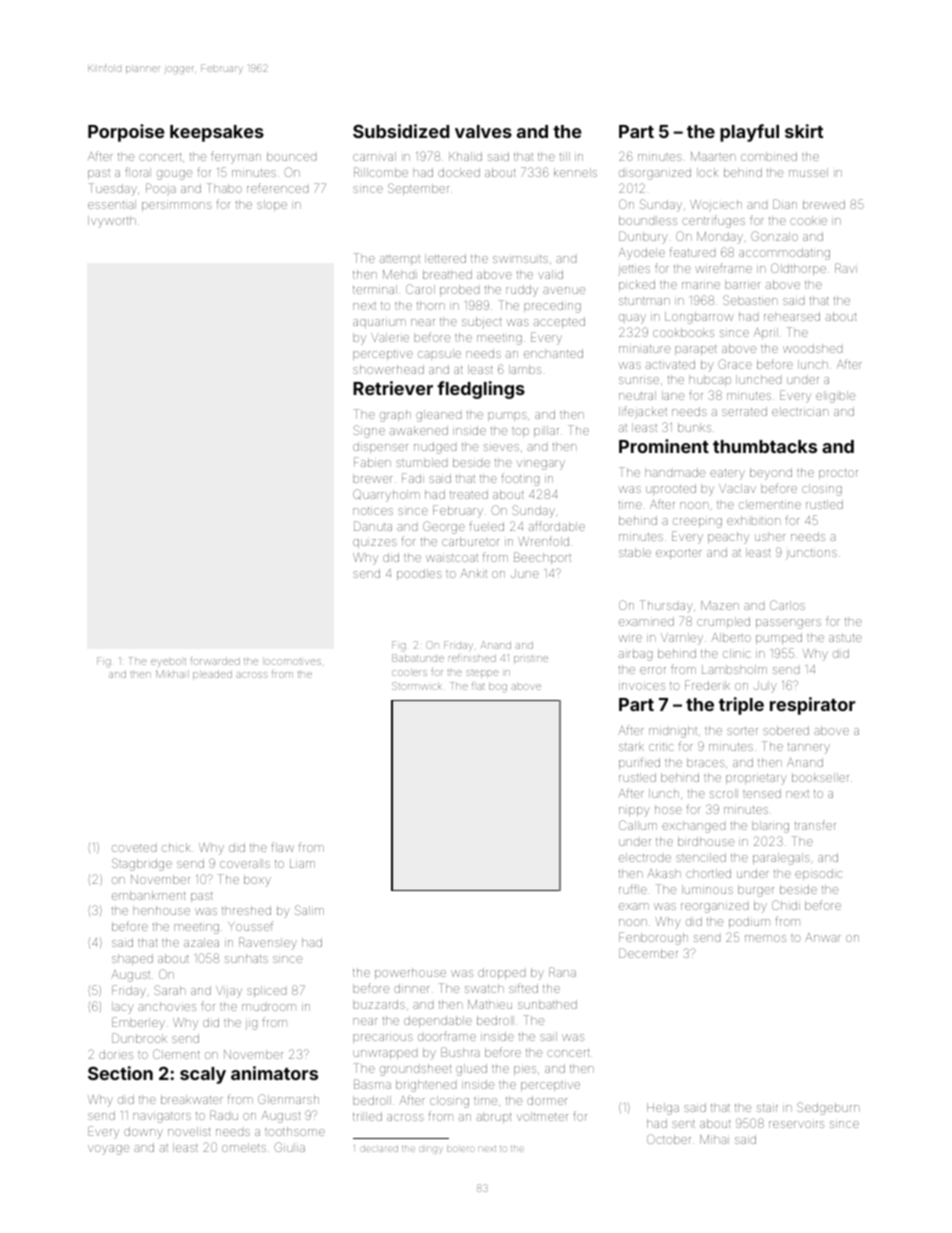  I want to click on brewer, so click(372, 478).
